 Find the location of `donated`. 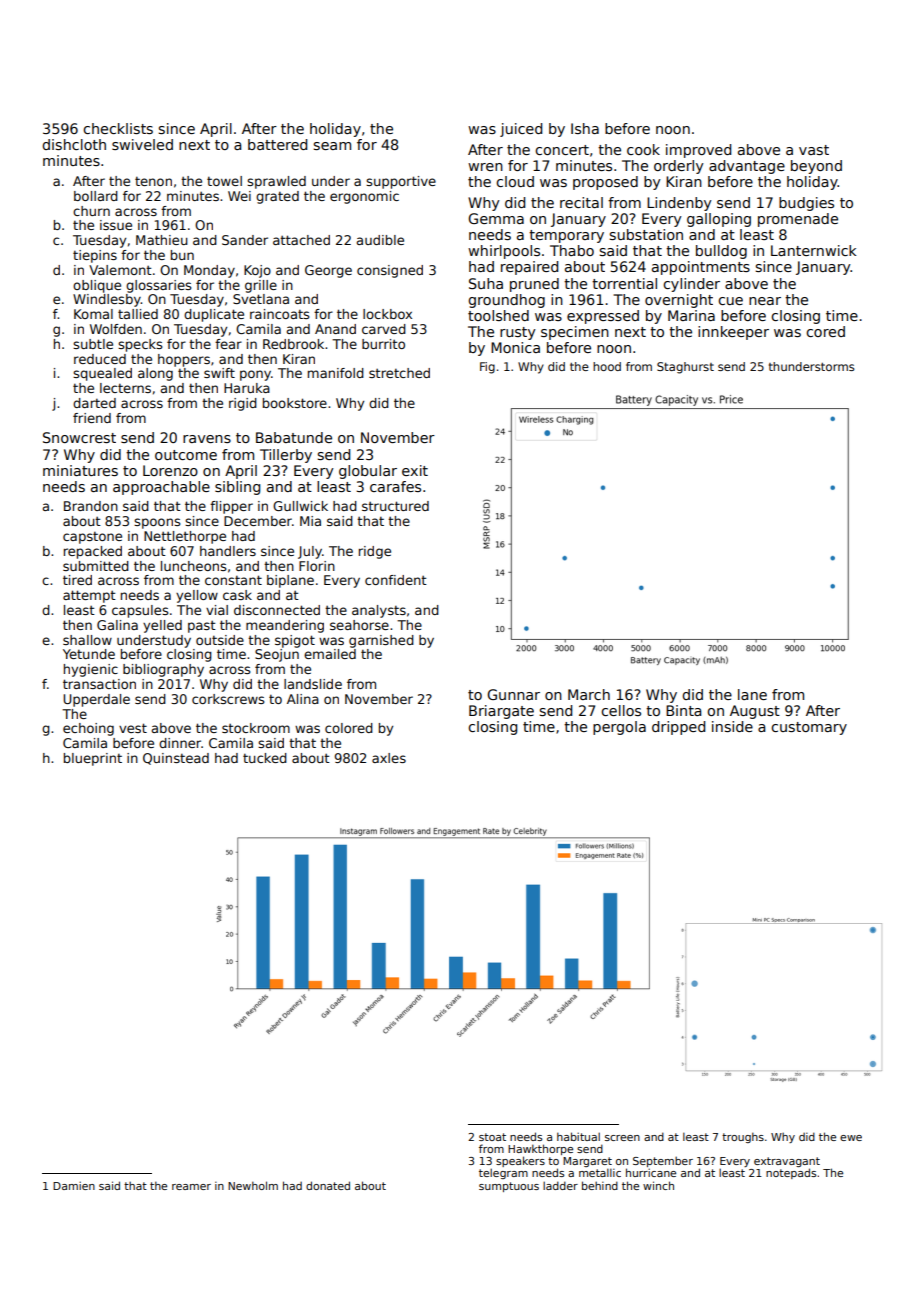

donated is located at coordinates (328, 1185).
